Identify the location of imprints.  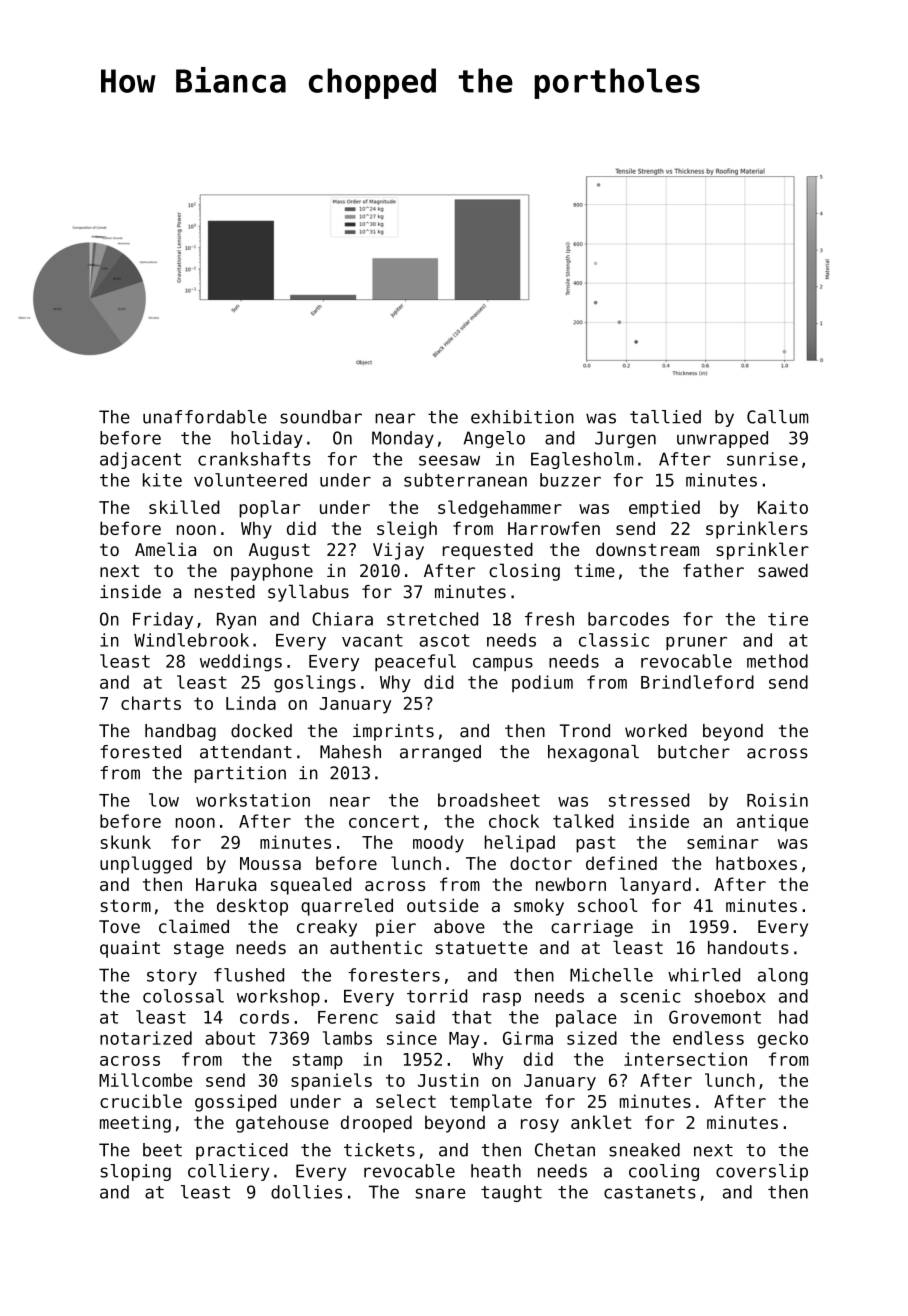
(393, 732).
